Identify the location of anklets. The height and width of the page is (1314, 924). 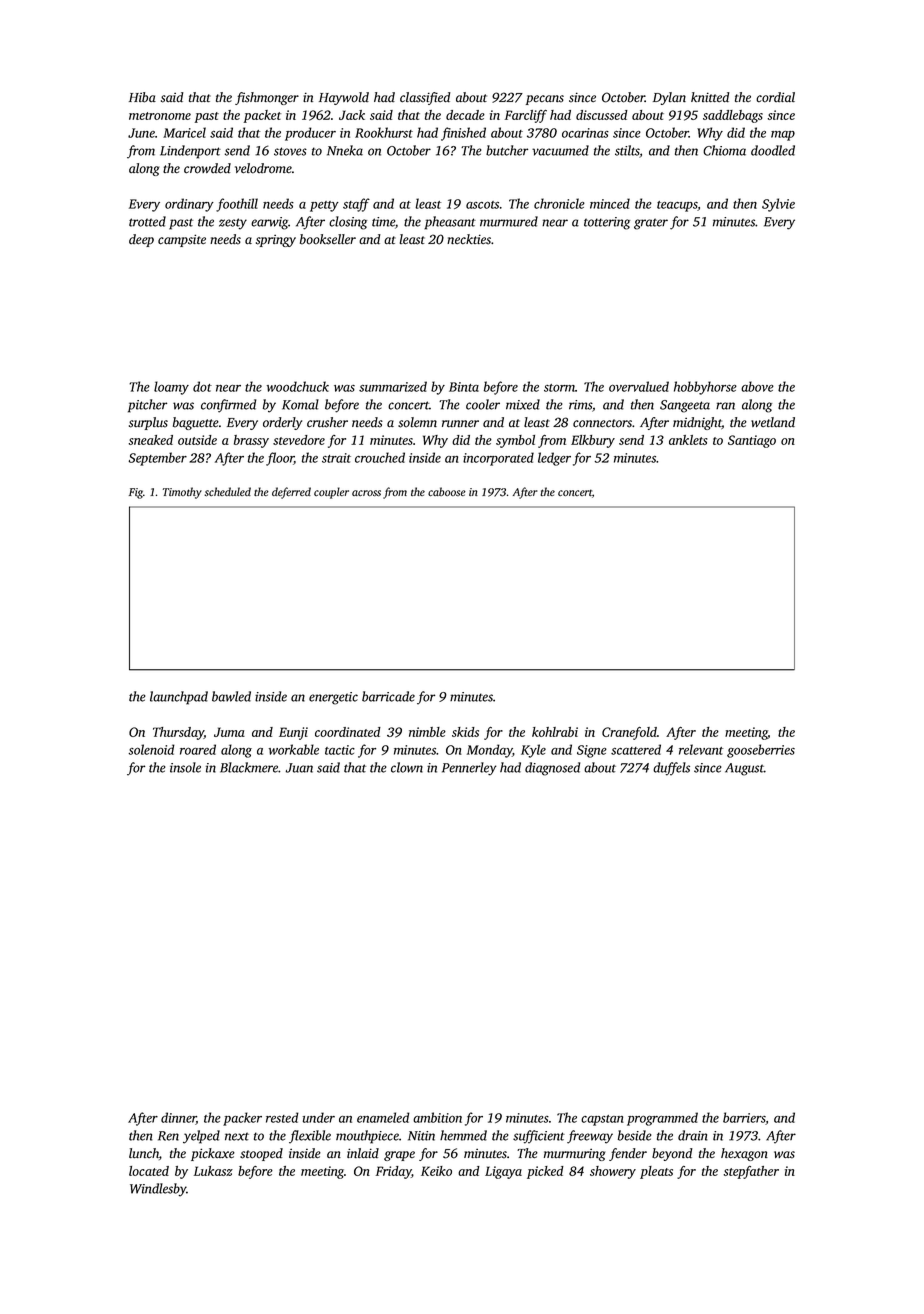
(688, 440).
